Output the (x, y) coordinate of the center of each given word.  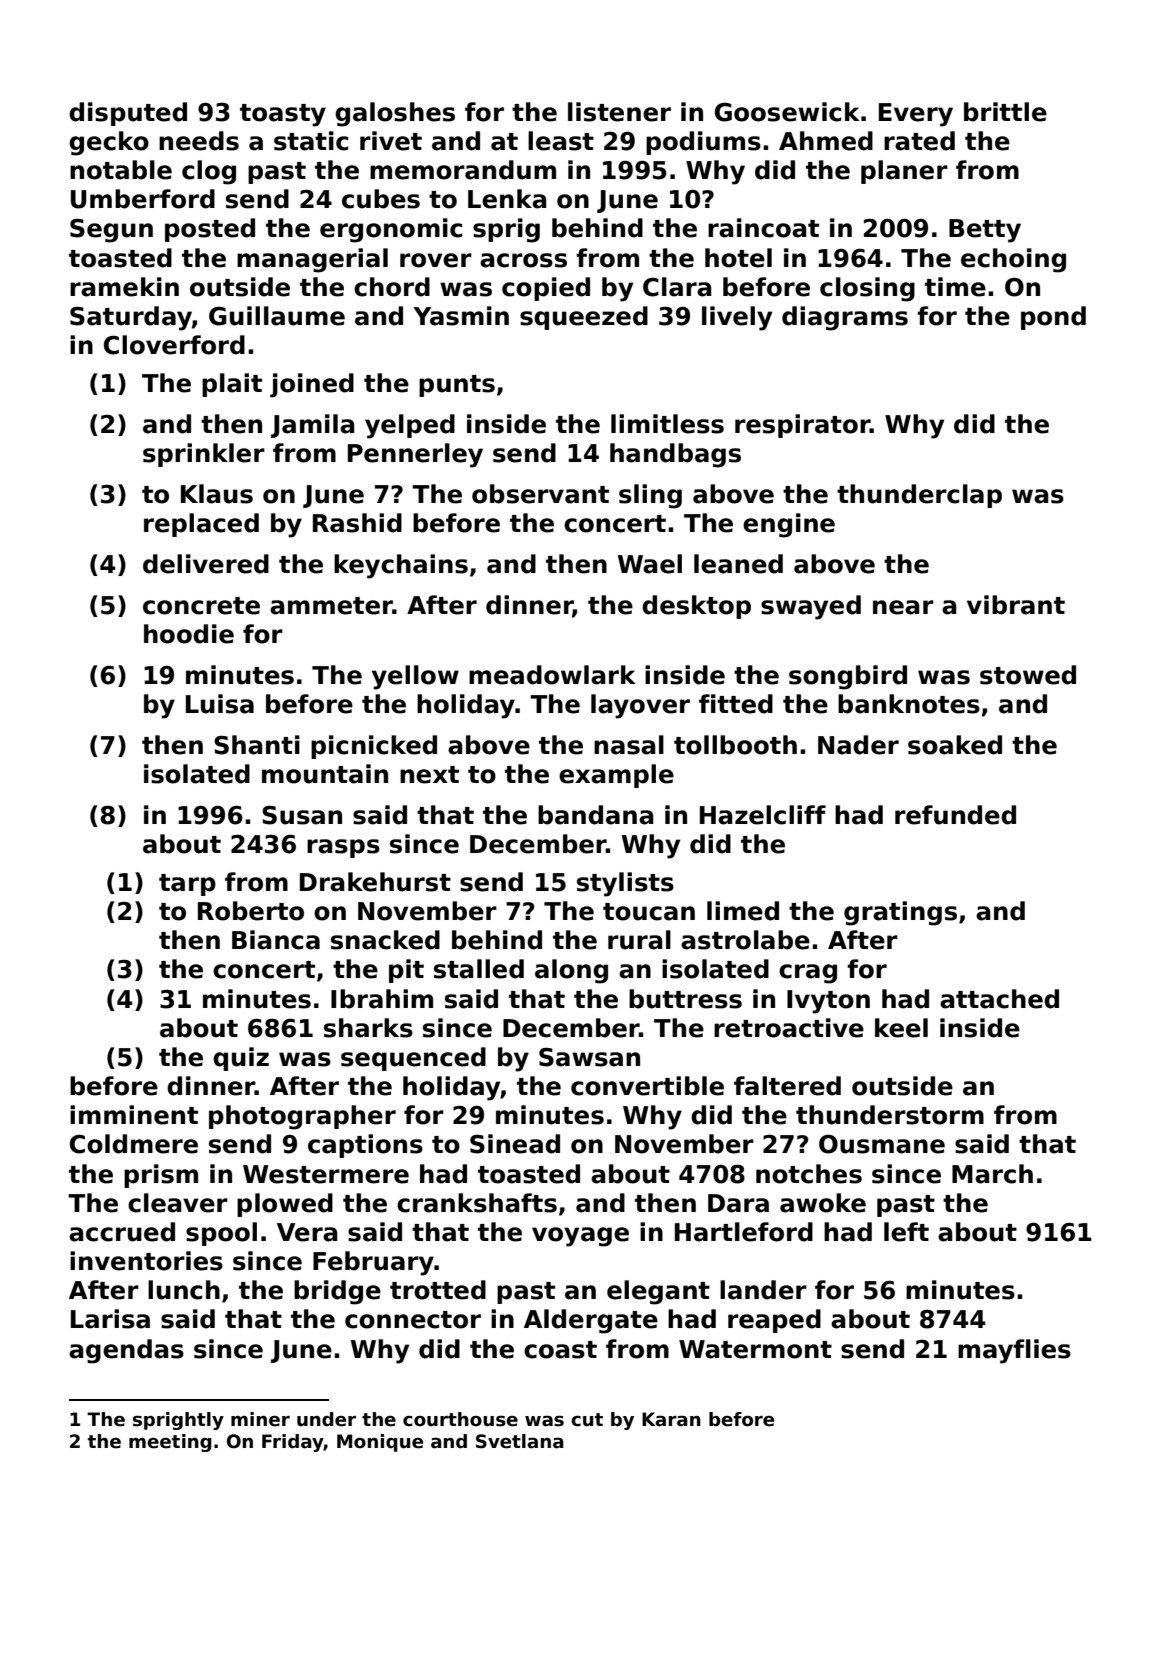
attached (999, 999)
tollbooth (735, 745)
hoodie (189, 634)
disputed (128, 114)
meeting (170, 1443)
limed (743, 911)
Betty (985, 231)
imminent (134, 1115)
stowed (1028, 675)
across (523, 260)
